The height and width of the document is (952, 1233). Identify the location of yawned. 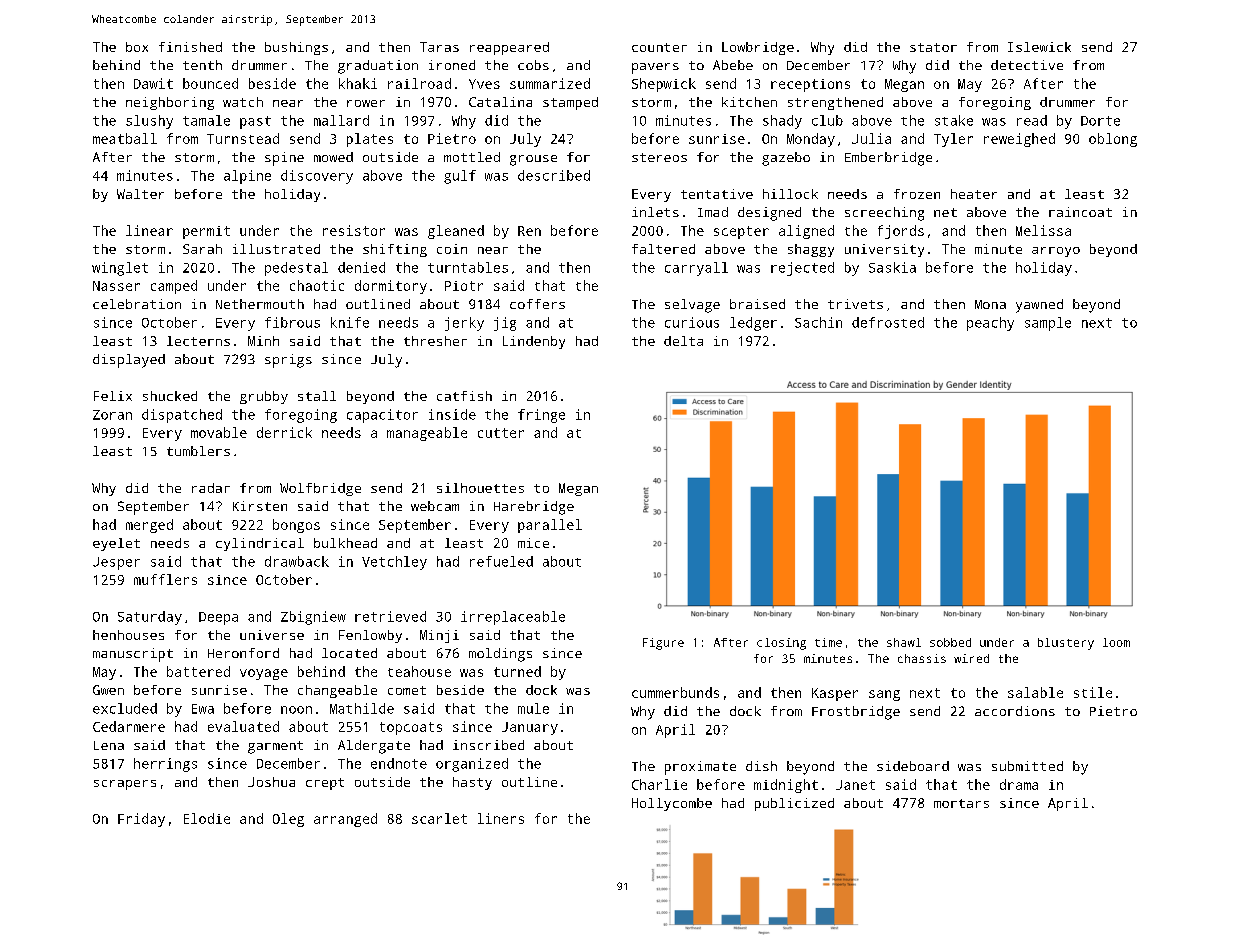
(1039, 306).
